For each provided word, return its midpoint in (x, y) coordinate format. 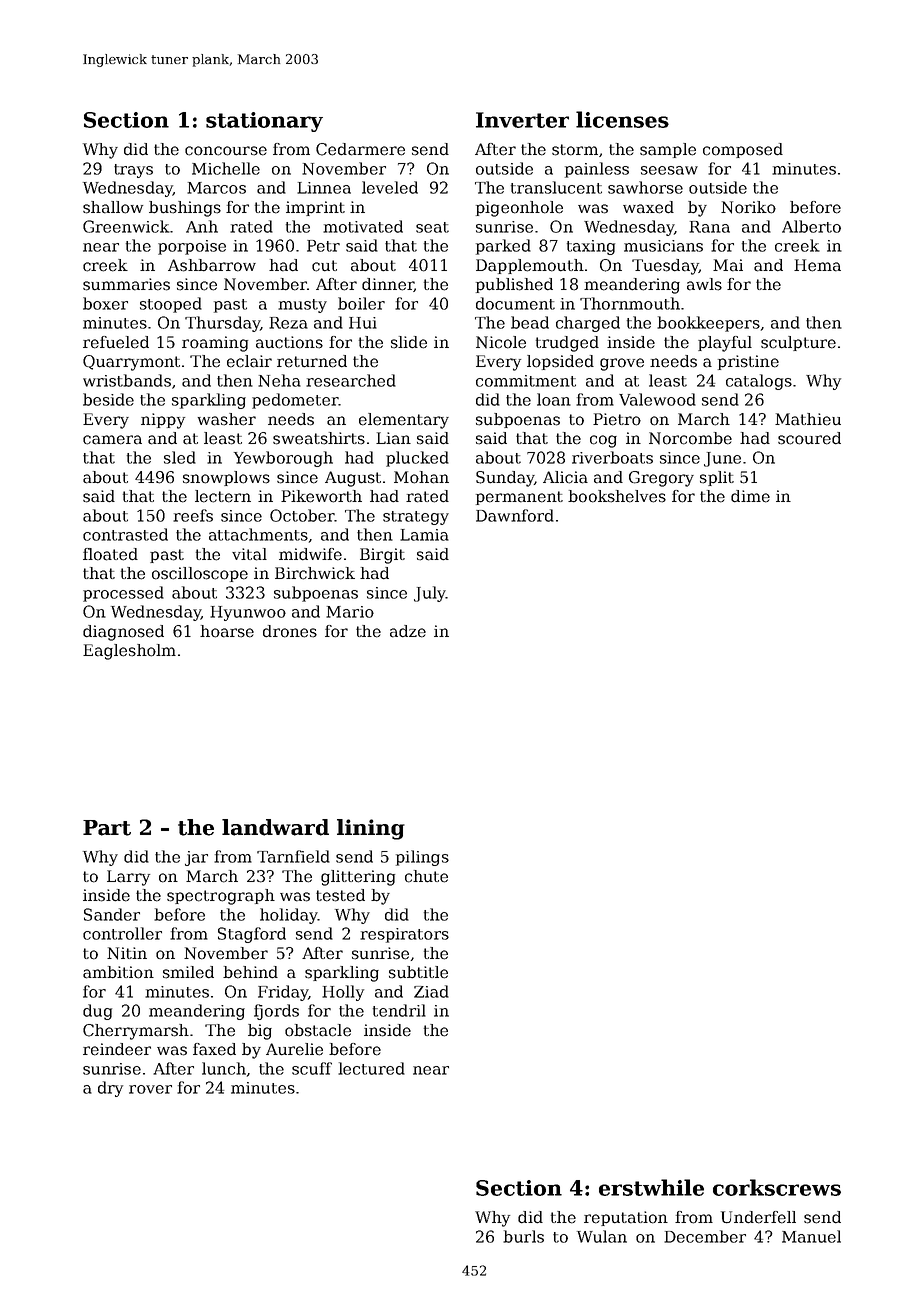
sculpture (798, 343)
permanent (519, 498)
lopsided (560, 362)
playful (725, 344)
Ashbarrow (212, 265)
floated (110, 554)
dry (110, 1089)
